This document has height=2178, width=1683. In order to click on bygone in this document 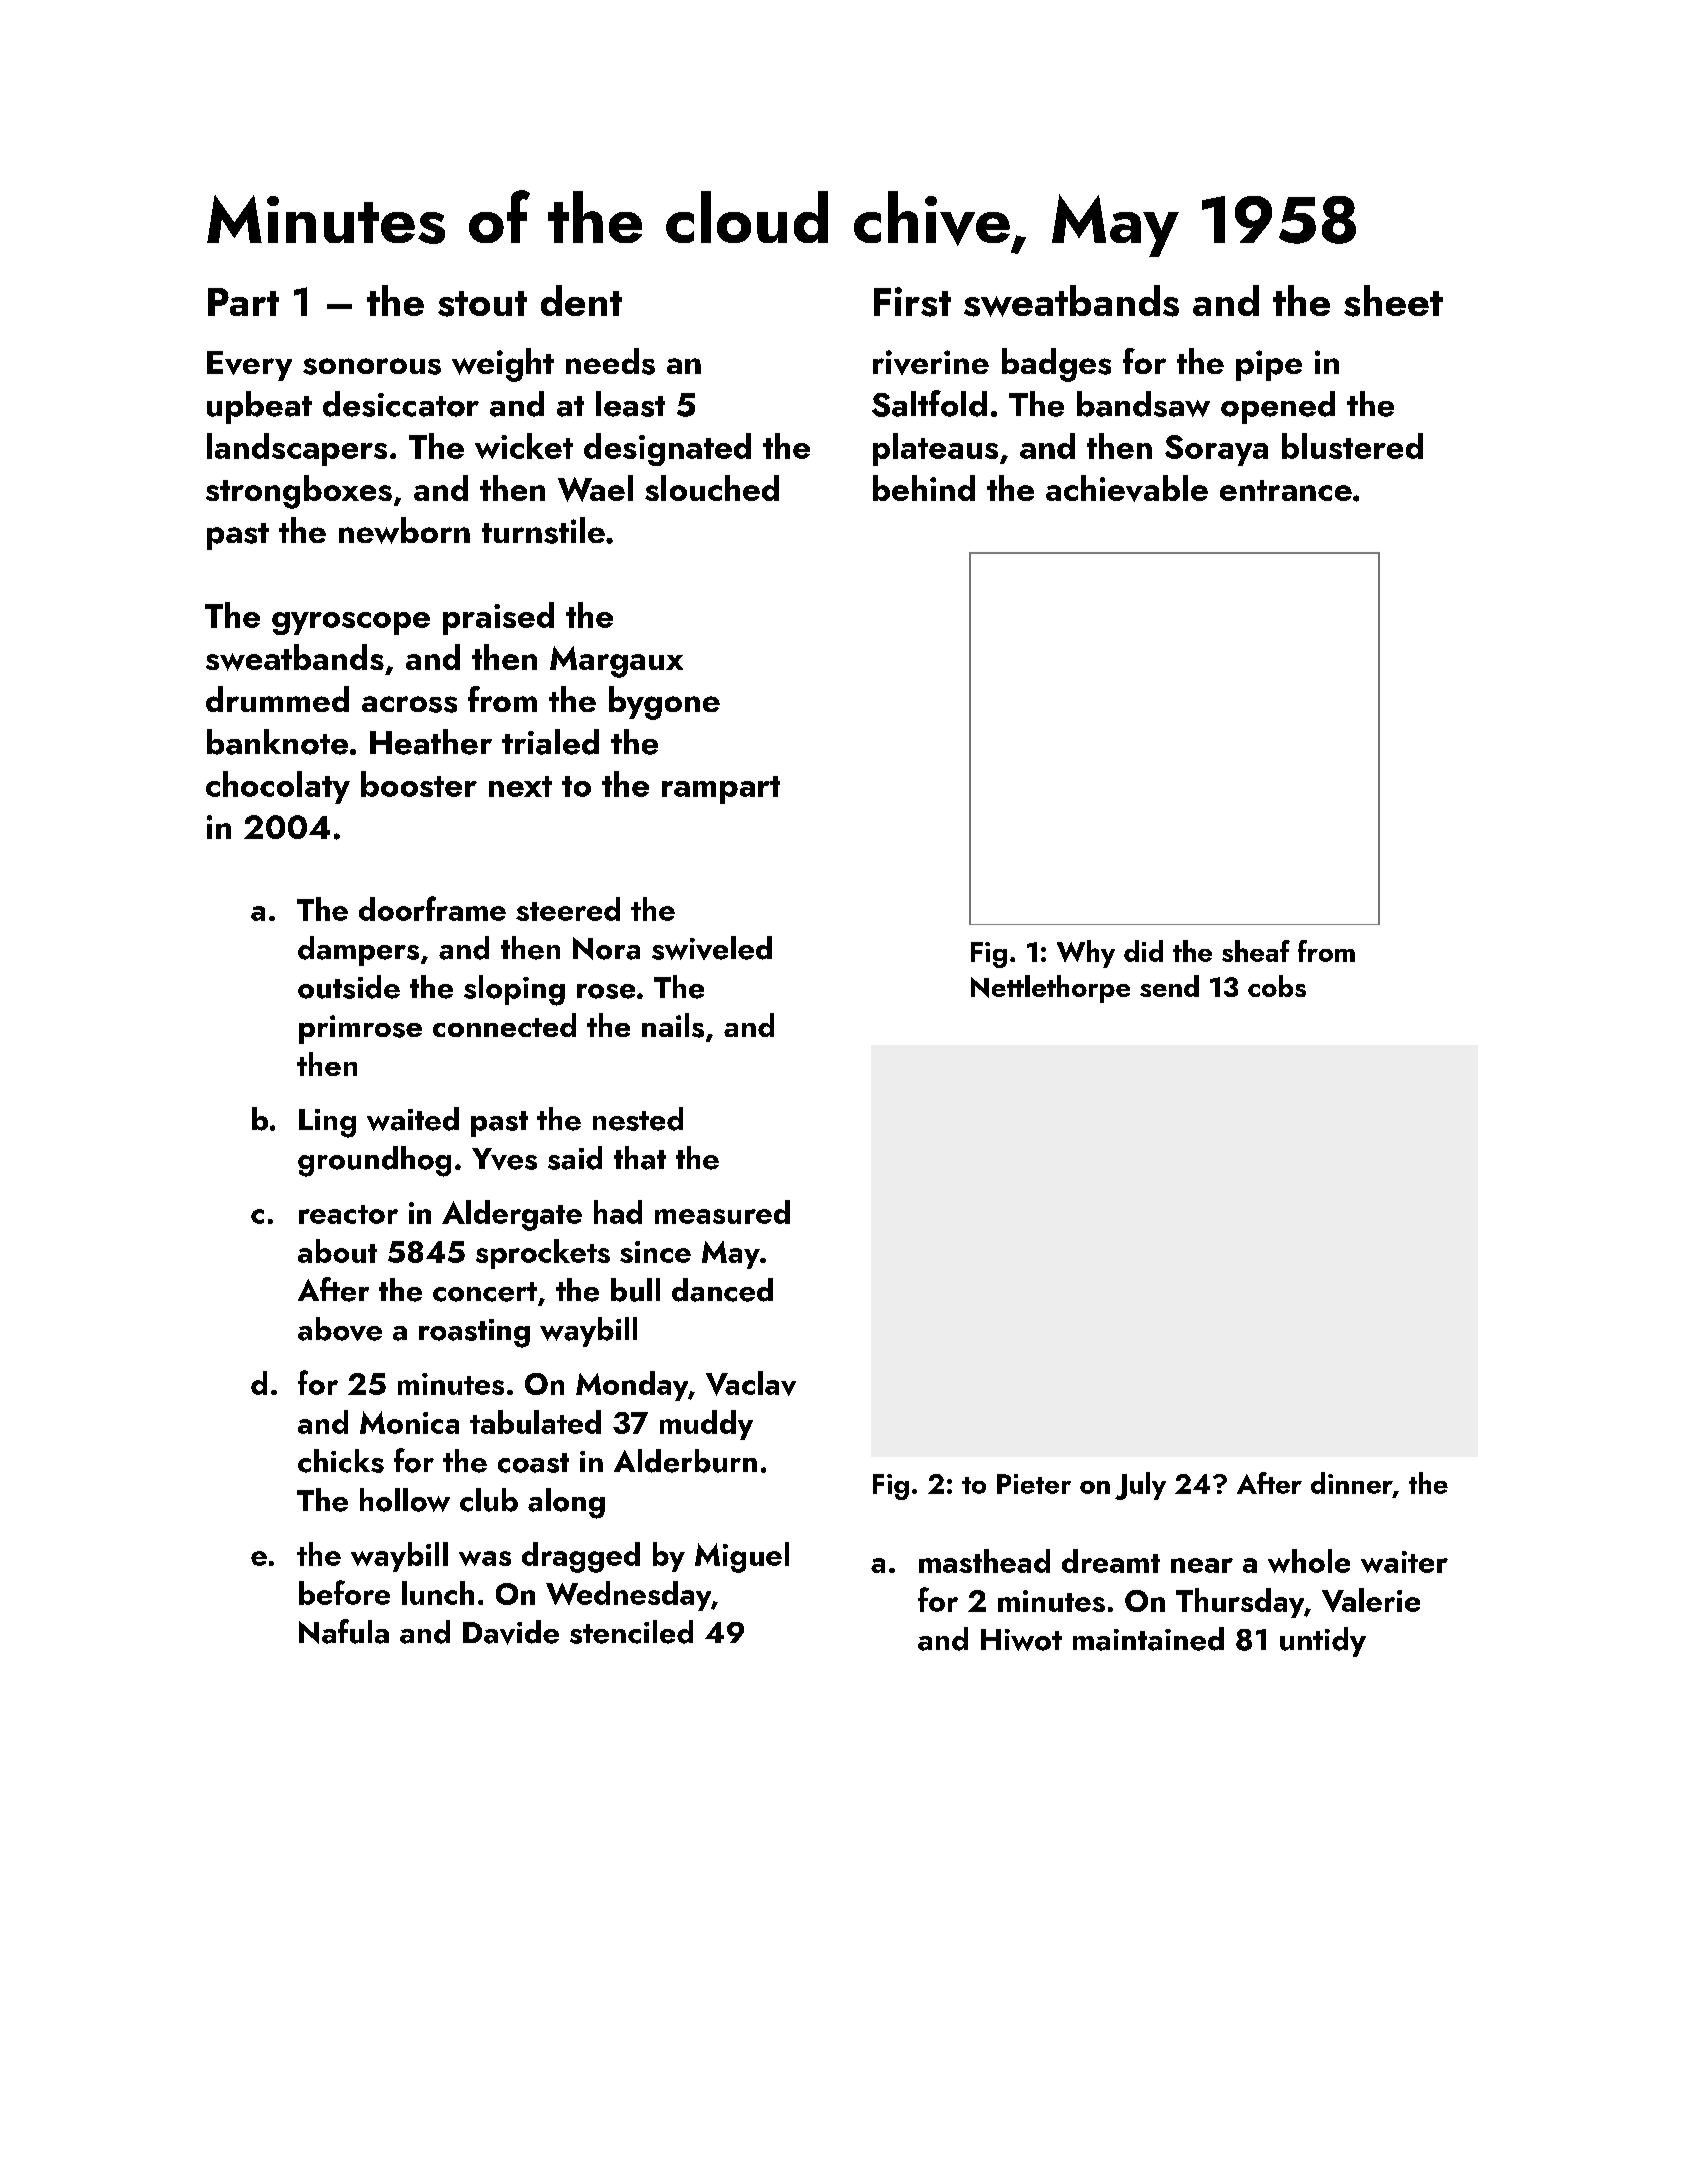, I will do `click(664, 703)`.
